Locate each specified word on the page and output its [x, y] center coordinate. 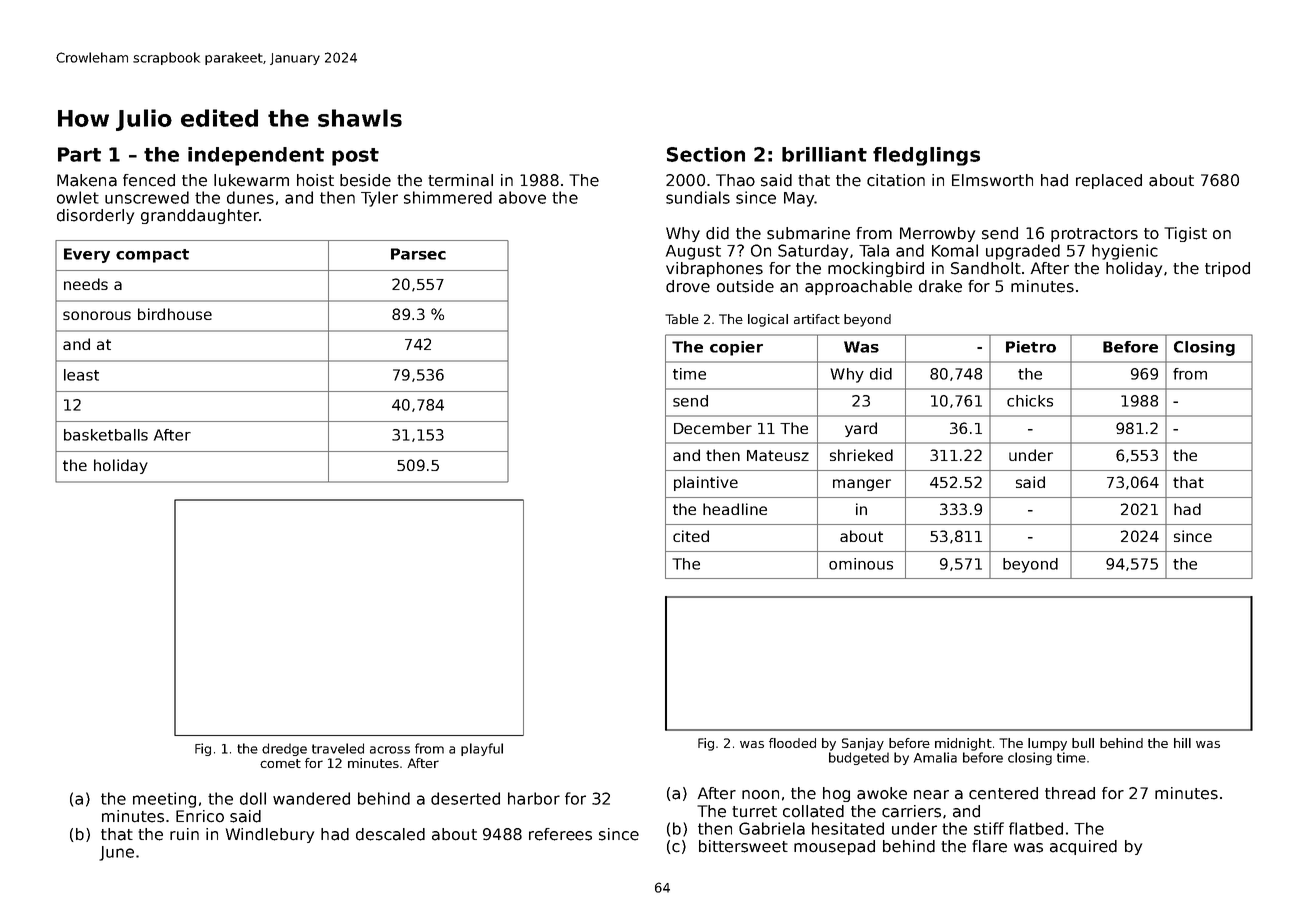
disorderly [95, 216]
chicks [1030, 401]
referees [560, 834]
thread [1070, 793]
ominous [861, 564]
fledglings [926, 156]
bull [1083, 743]
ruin [184, 834]
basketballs [106, 435]
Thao [735, 180]
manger [862, 485]
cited [691, 536]
